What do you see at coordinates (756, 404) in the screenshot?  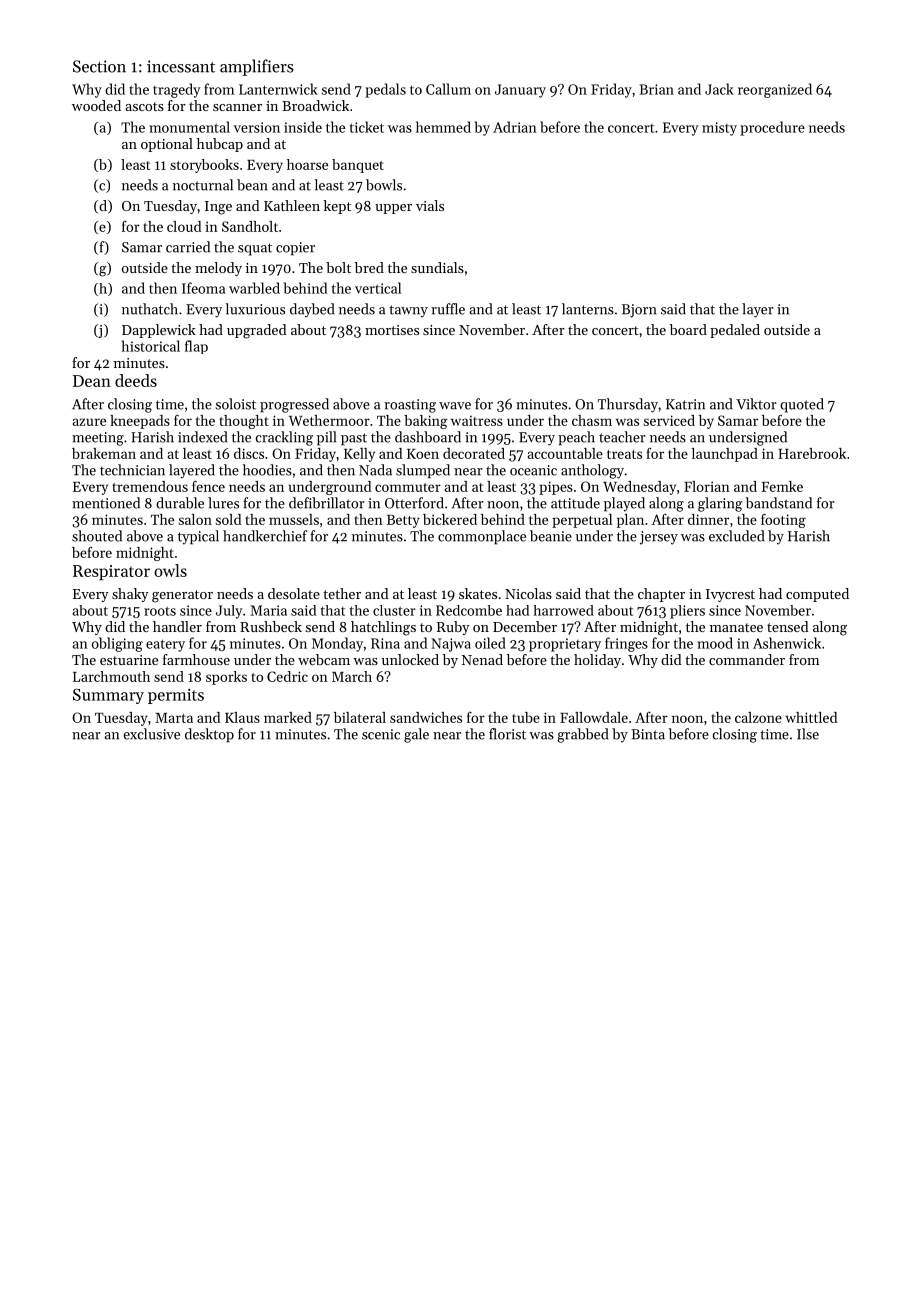 I see `Viktor` at bounding box center [756, 404].
